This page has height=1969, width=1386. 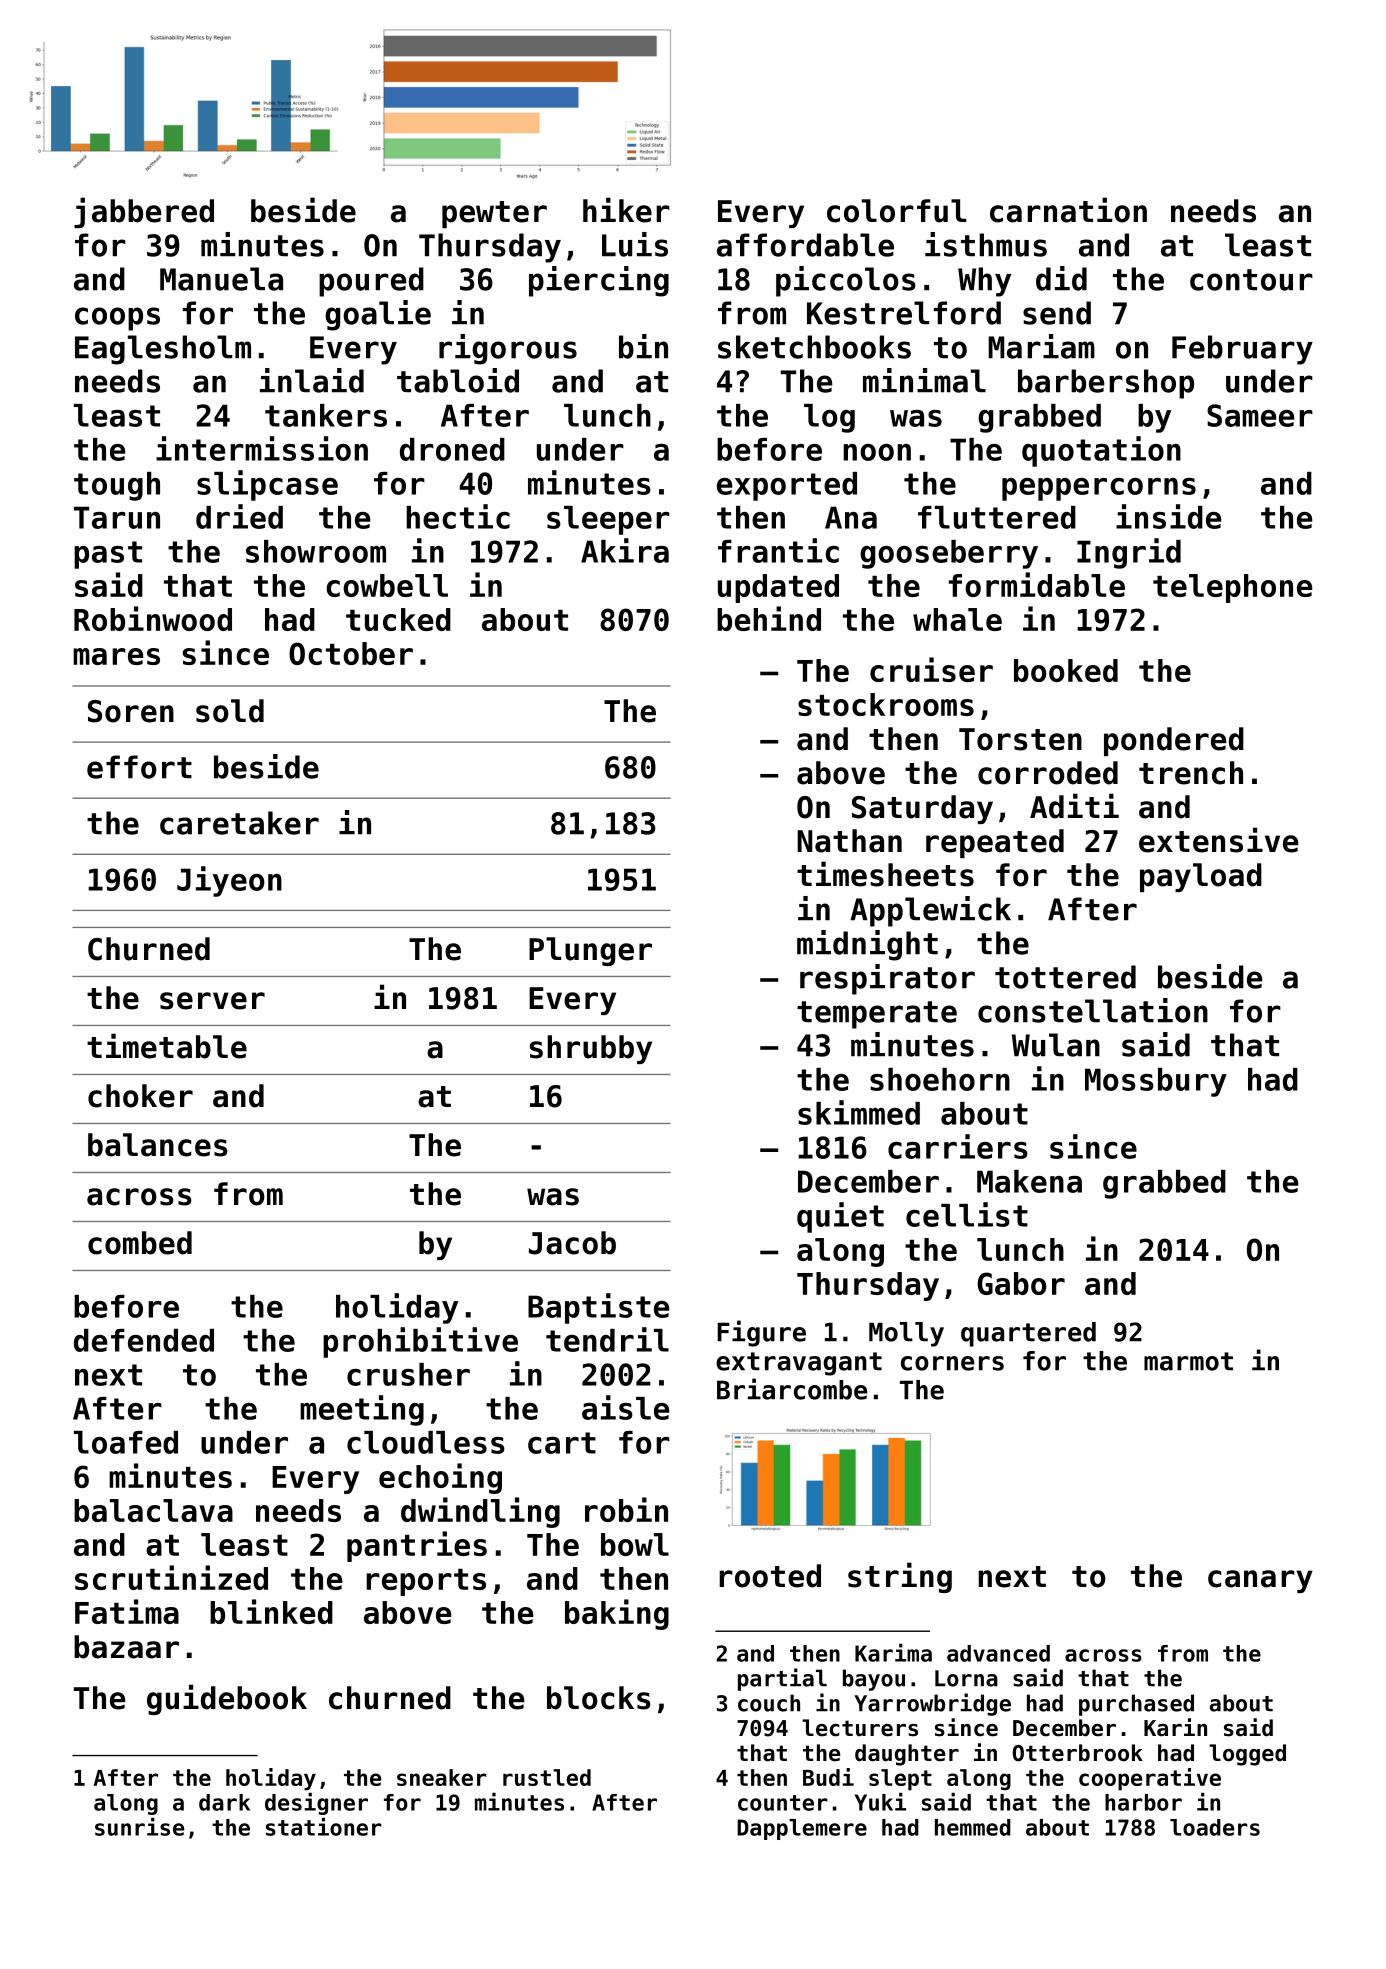 I want to click on jabbered, so click(x=144, y=212).
